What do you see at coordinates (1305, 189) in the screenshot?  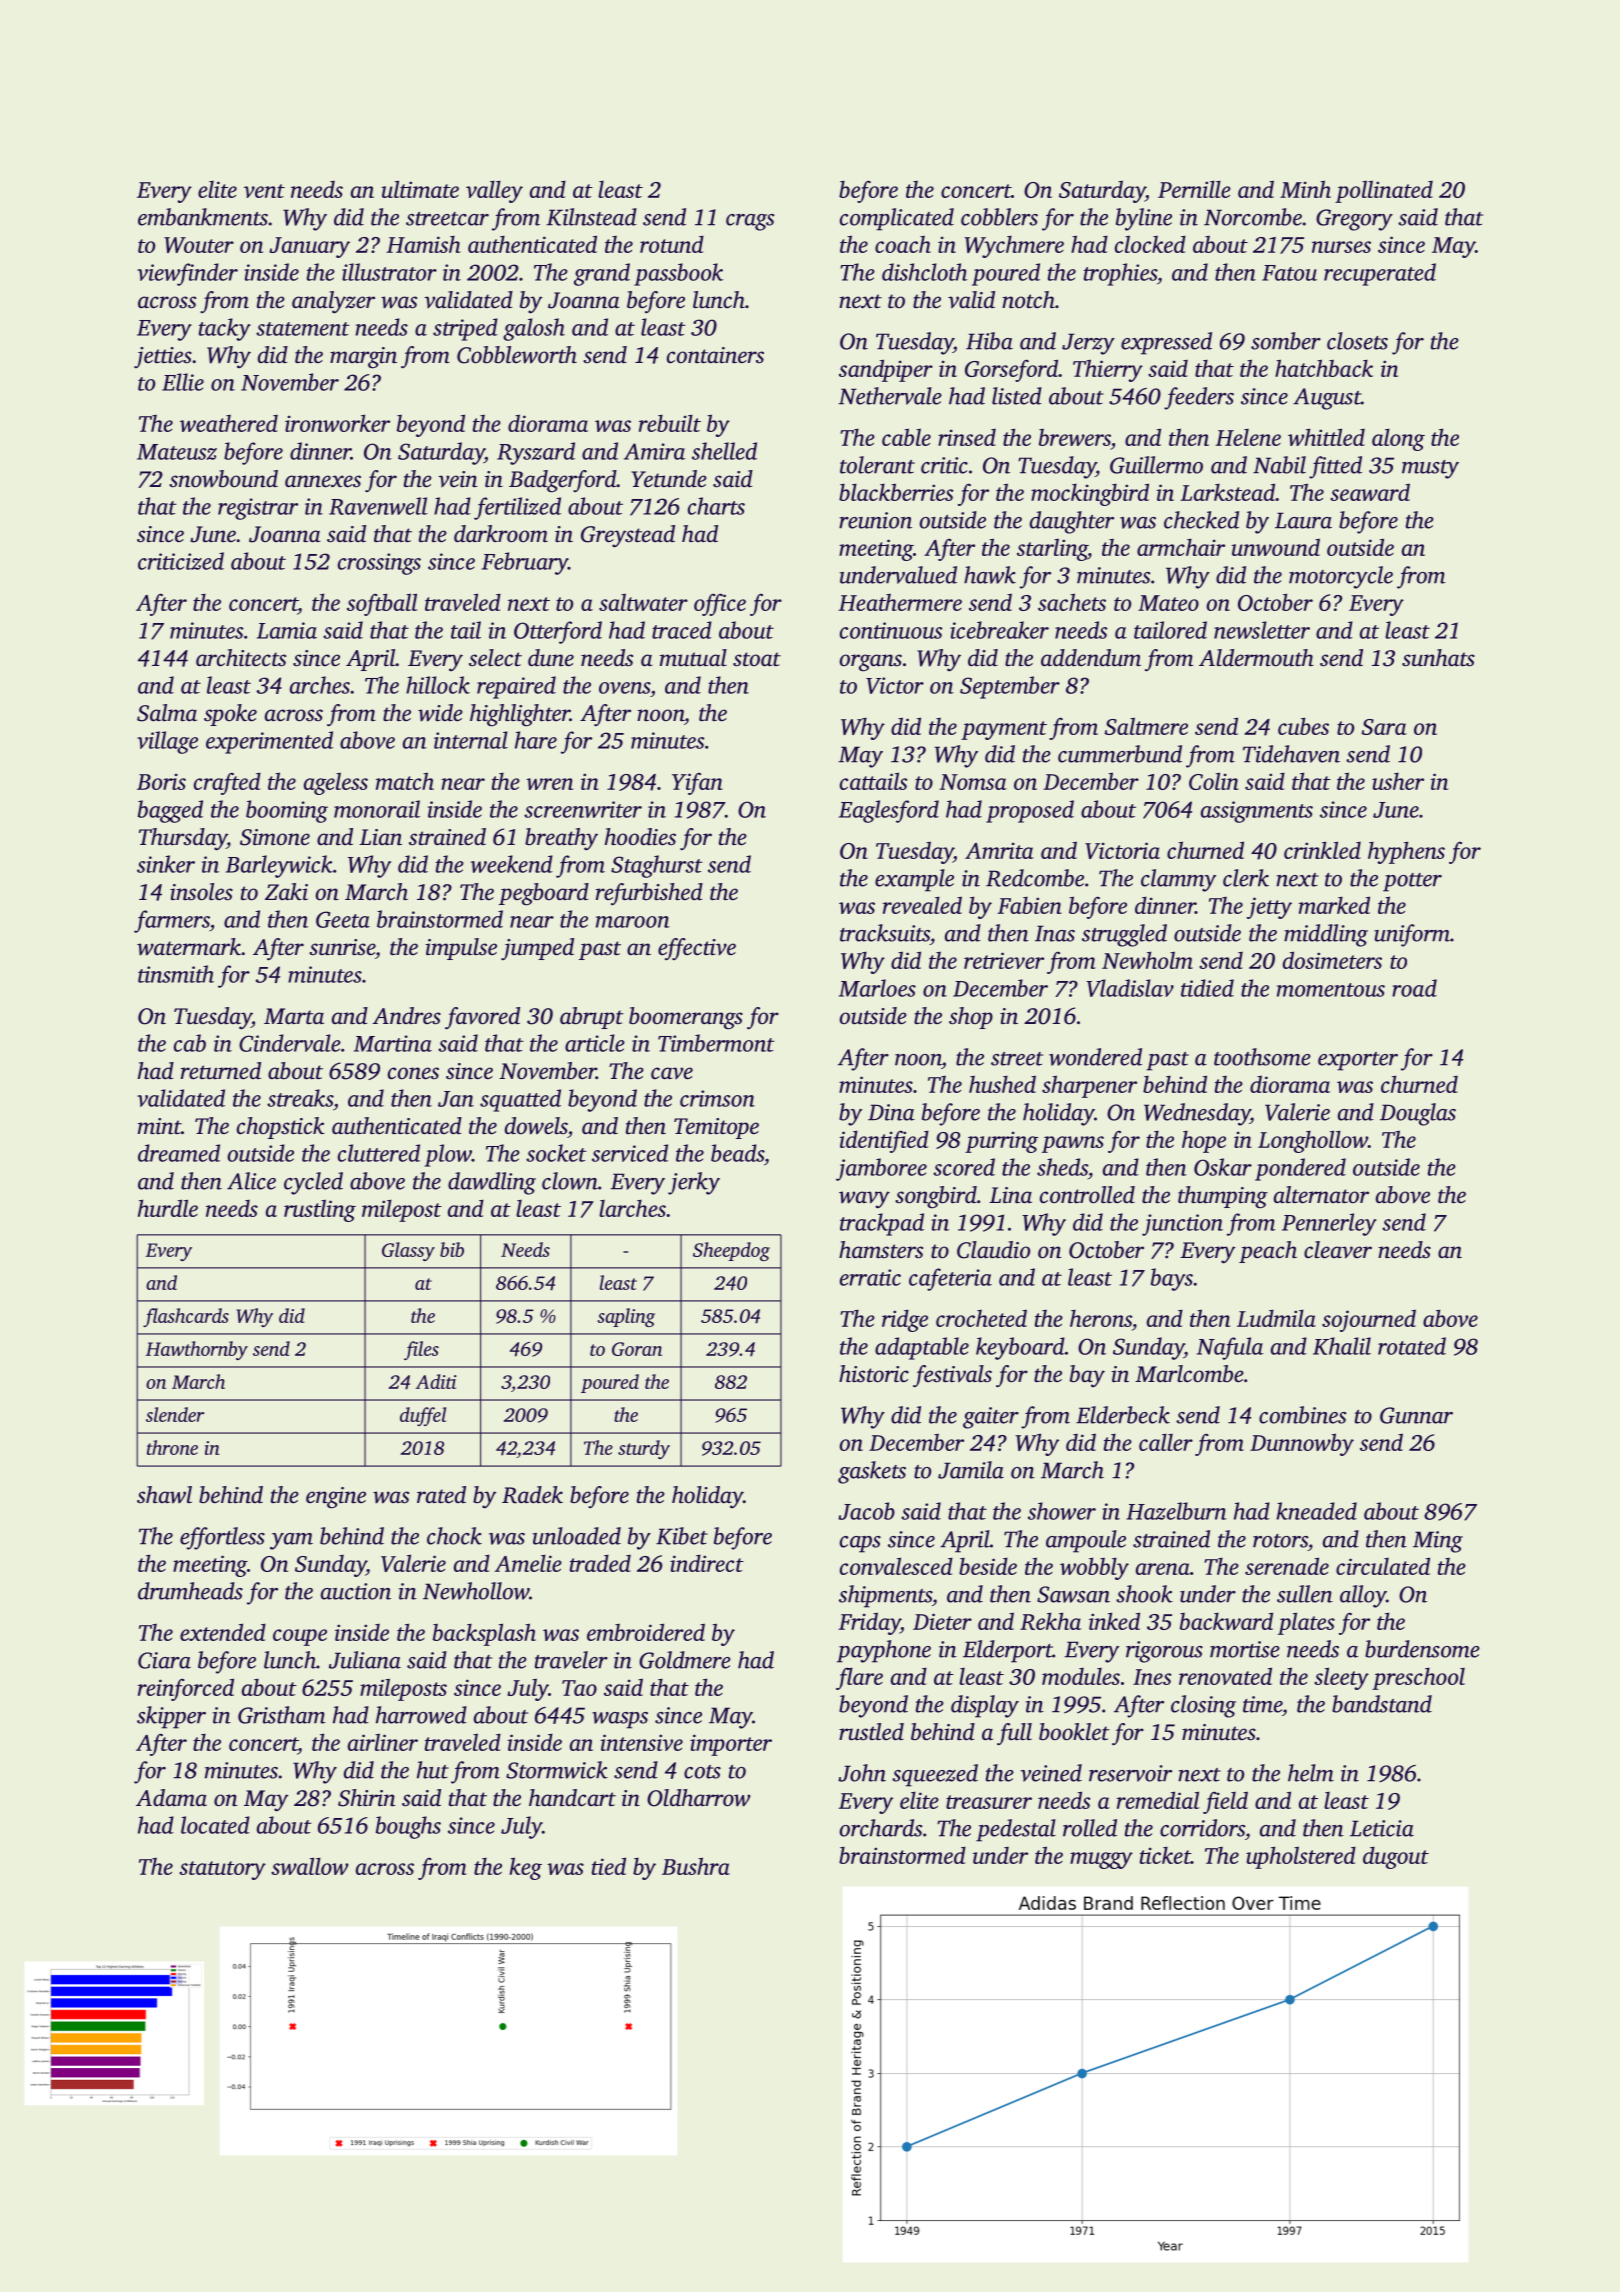 I see `Minh` at bounding box center [1305, 189].
